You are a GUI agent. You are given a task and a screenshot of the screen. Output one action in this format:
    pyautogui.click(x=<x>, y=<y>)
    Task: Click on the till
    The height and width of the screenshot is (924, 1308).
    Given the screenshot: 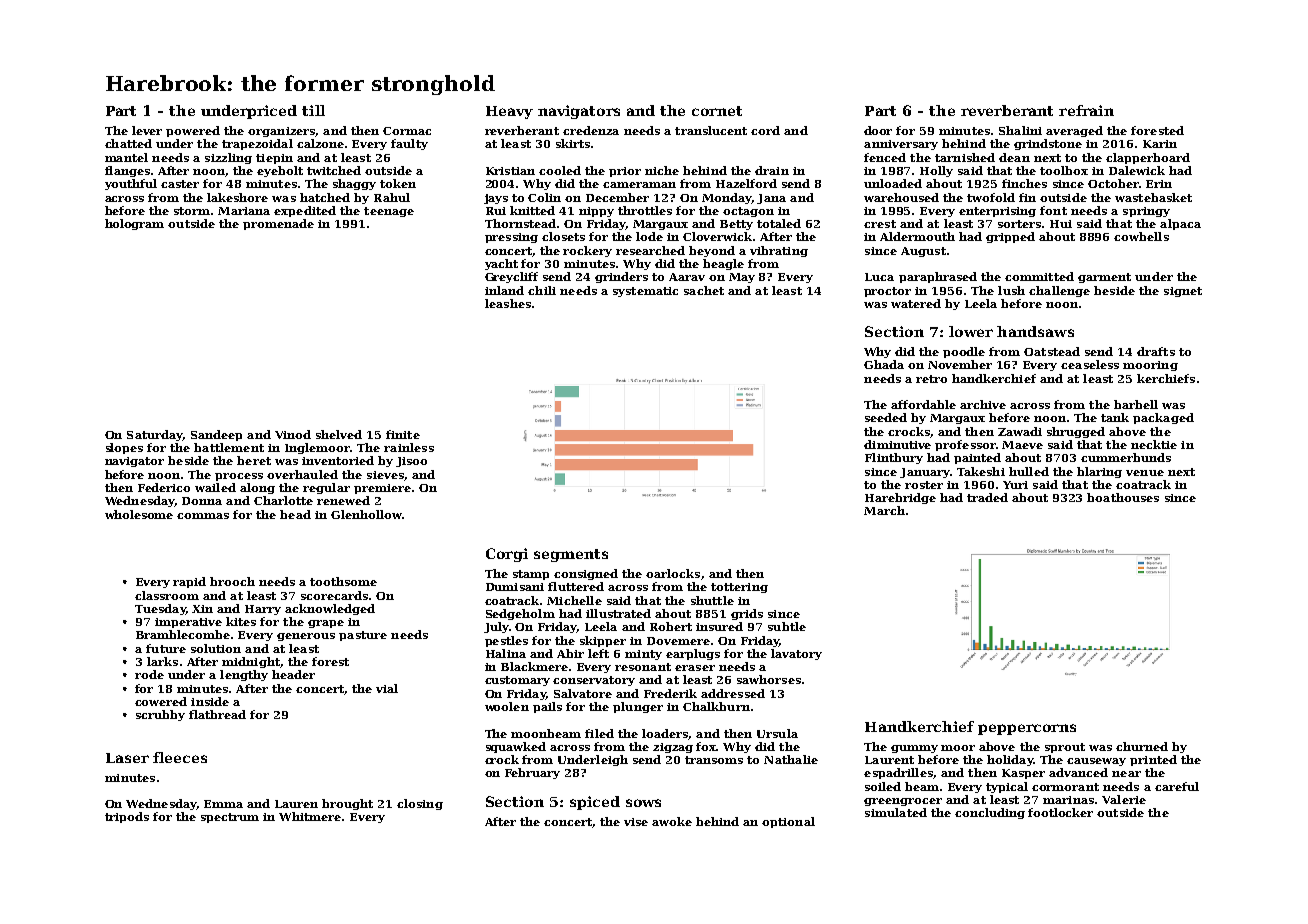 What is the action you would take?
    pyautogui.click(x=313, y=110)
